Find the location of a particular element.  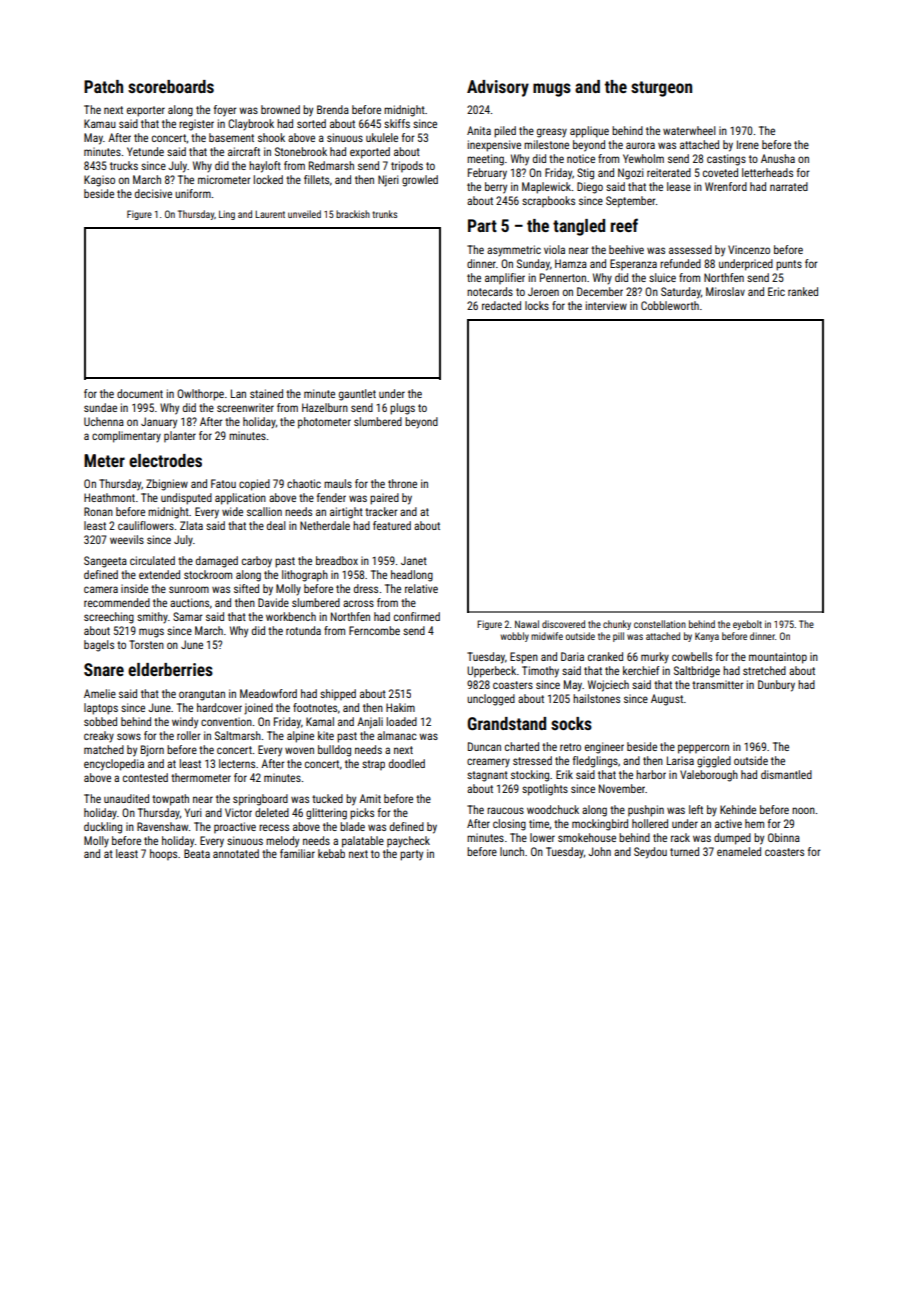

encyclopedia is located at coordinates (114, 765).
